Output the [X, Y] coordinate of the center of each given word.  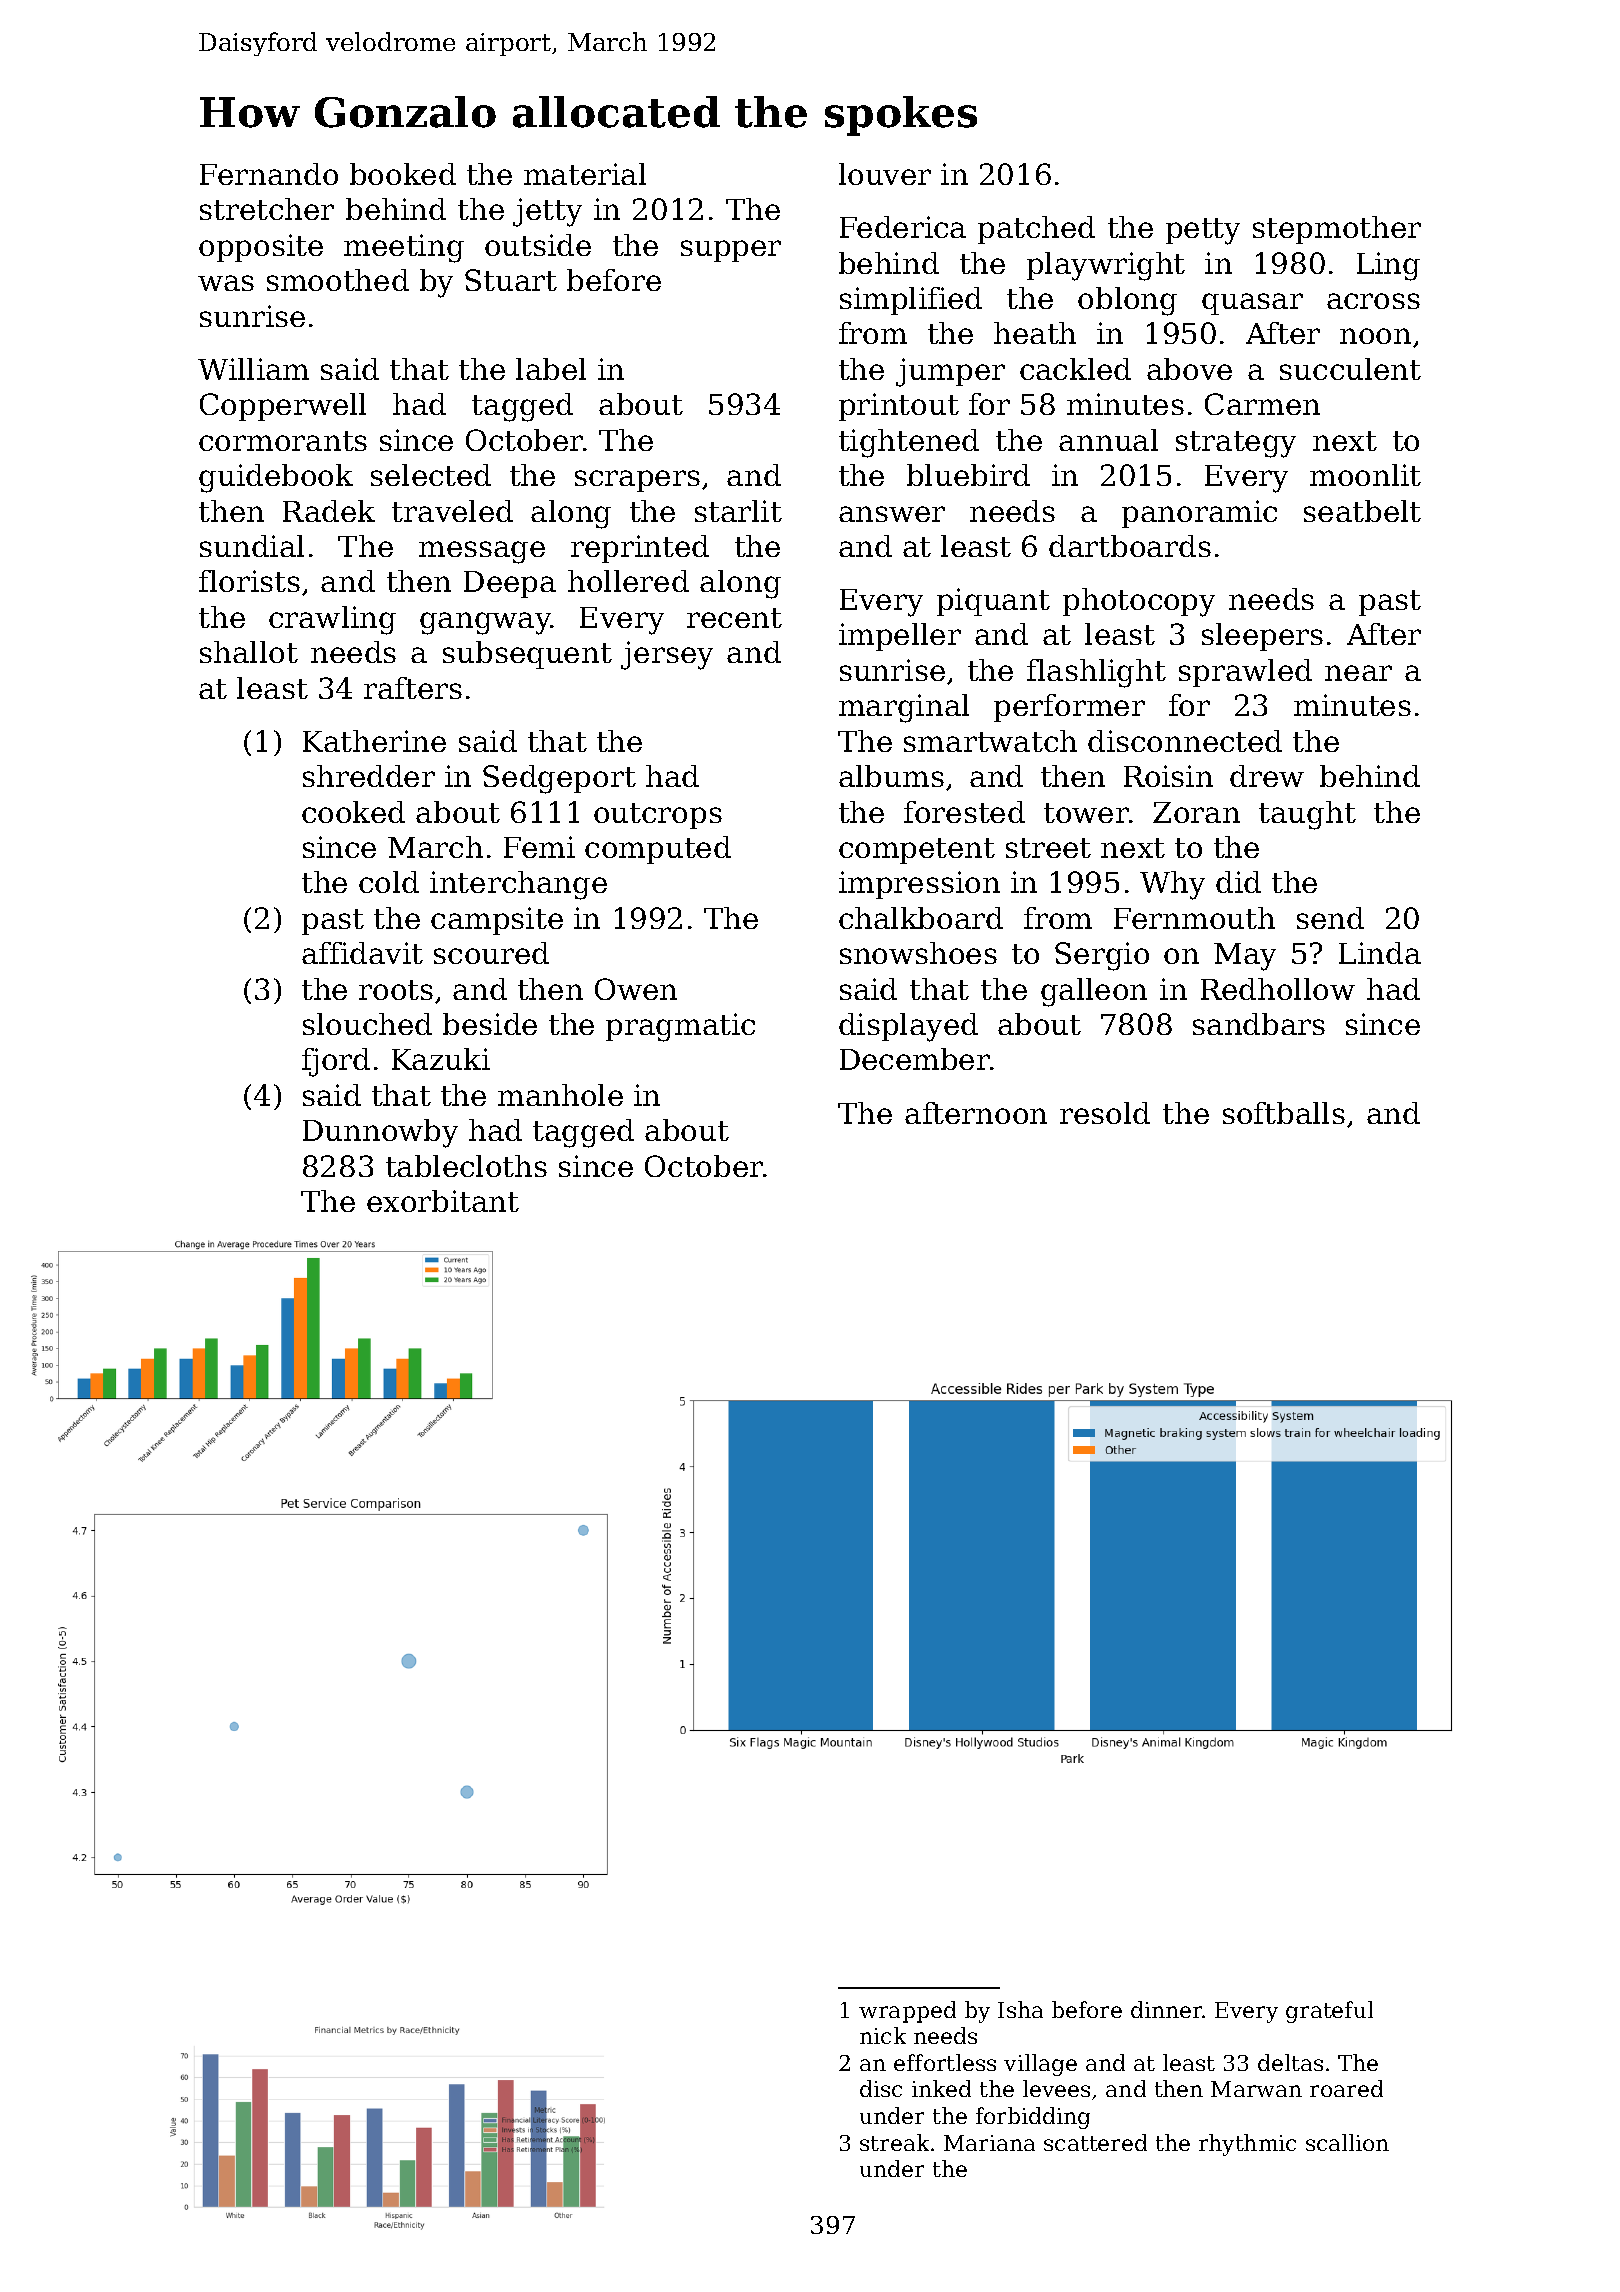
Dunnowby [380, 1133]
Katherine [374, 741]
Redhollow [1278, 989]
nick [883, 2035]
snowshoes [918, 953]
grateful [1329, 2012]
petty [1203, 231]
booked [403, 174]
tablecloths [466, 1166]
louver [885, 174]
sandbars [1259, 1024]
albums [891, 776]
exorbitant [443, 1201]
